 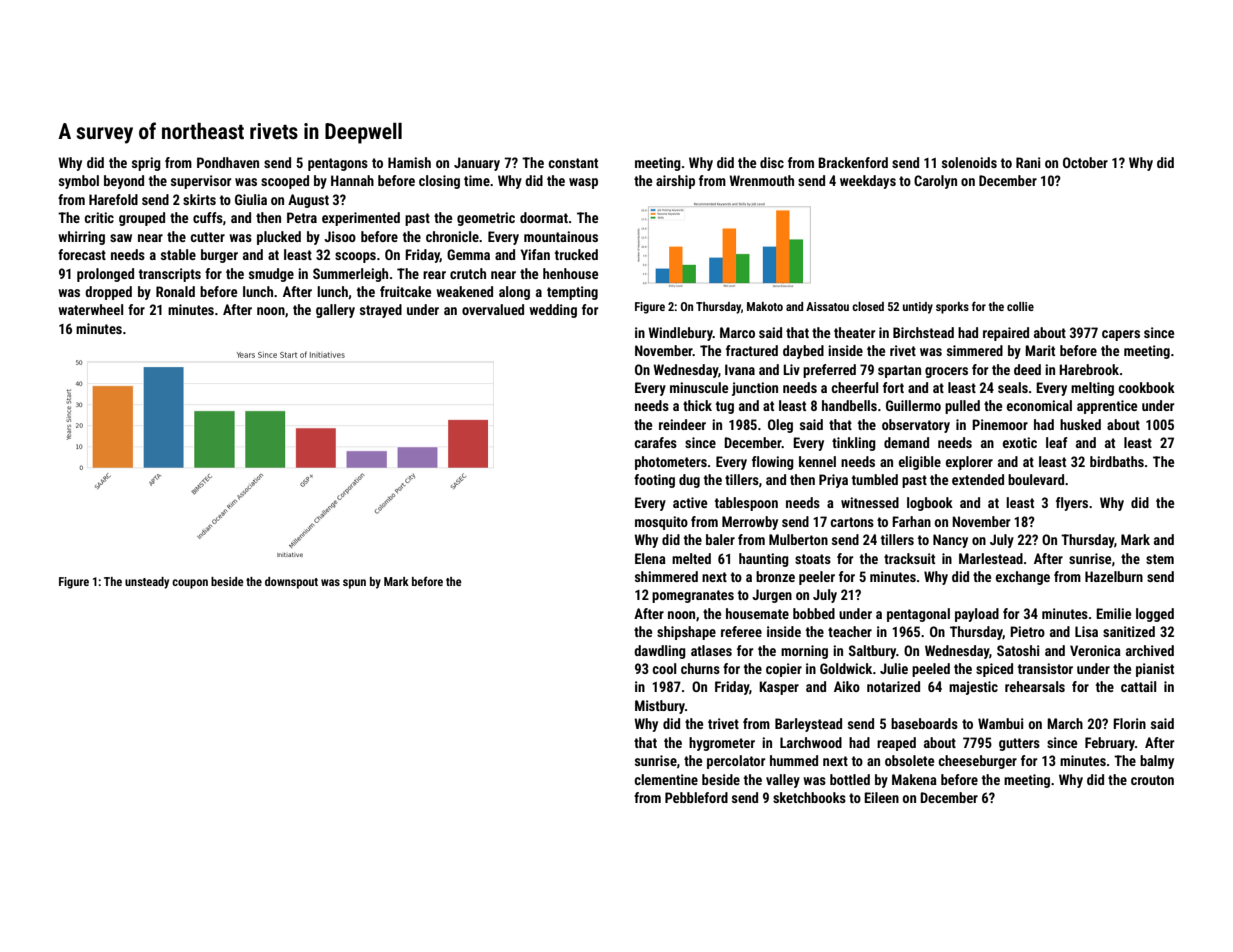 What do you see at coordinates (909, 558) in the page?
I see `tracksuit` at bounding box center [909, 558].
